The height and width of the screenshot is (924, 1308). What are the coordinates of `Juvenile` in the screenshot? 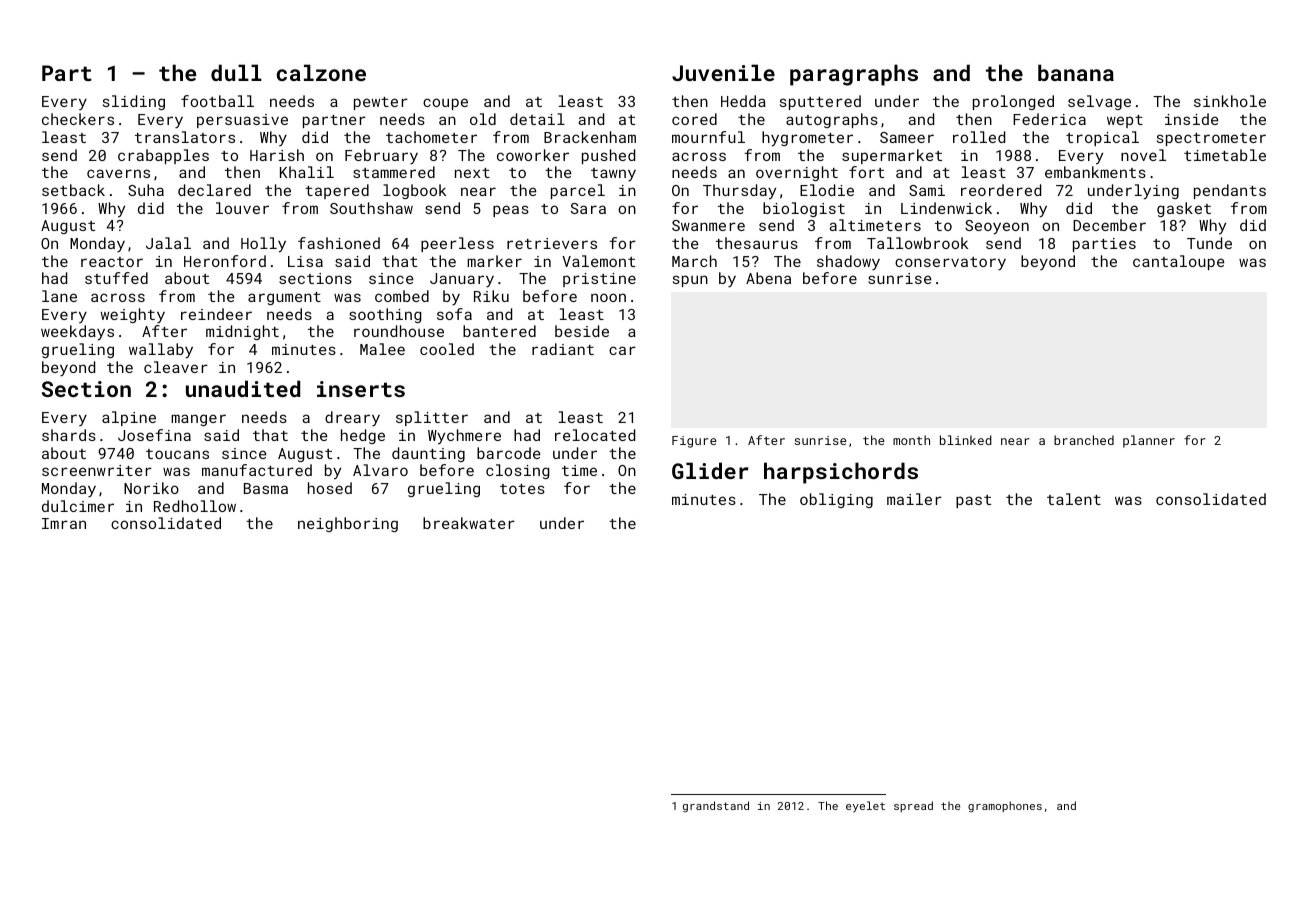 It's located at (723, 72).
